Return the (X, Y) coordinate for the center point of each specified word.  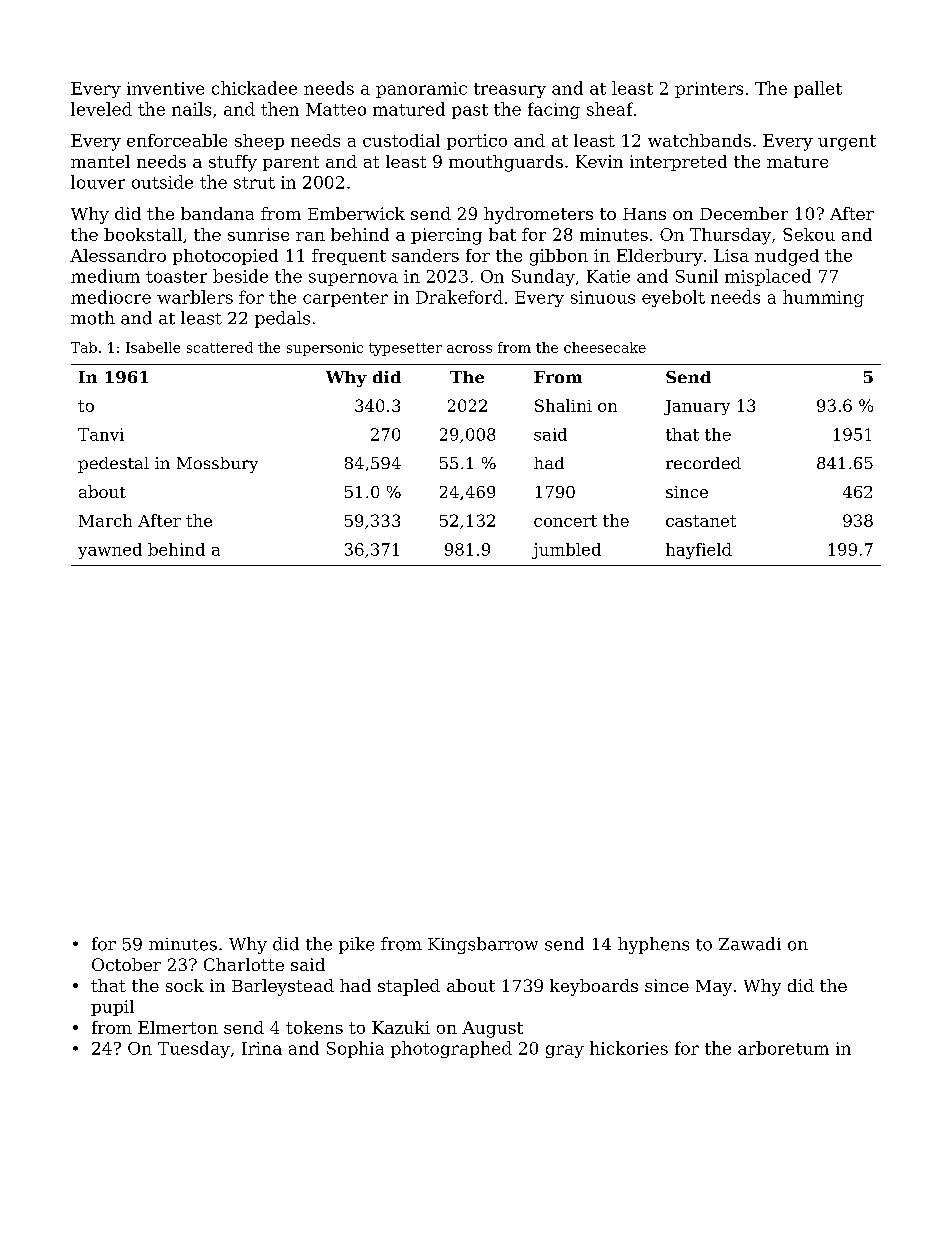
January (697, 407)
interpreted (678, 163)
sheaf (610, 109)
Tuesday (194, 1049)
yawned (110, 551)
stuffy (233, 163)
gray (565, 1051)
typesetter (405, 349)
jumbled (566, 551)
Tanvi (101, 434)
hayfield (699, 551)
